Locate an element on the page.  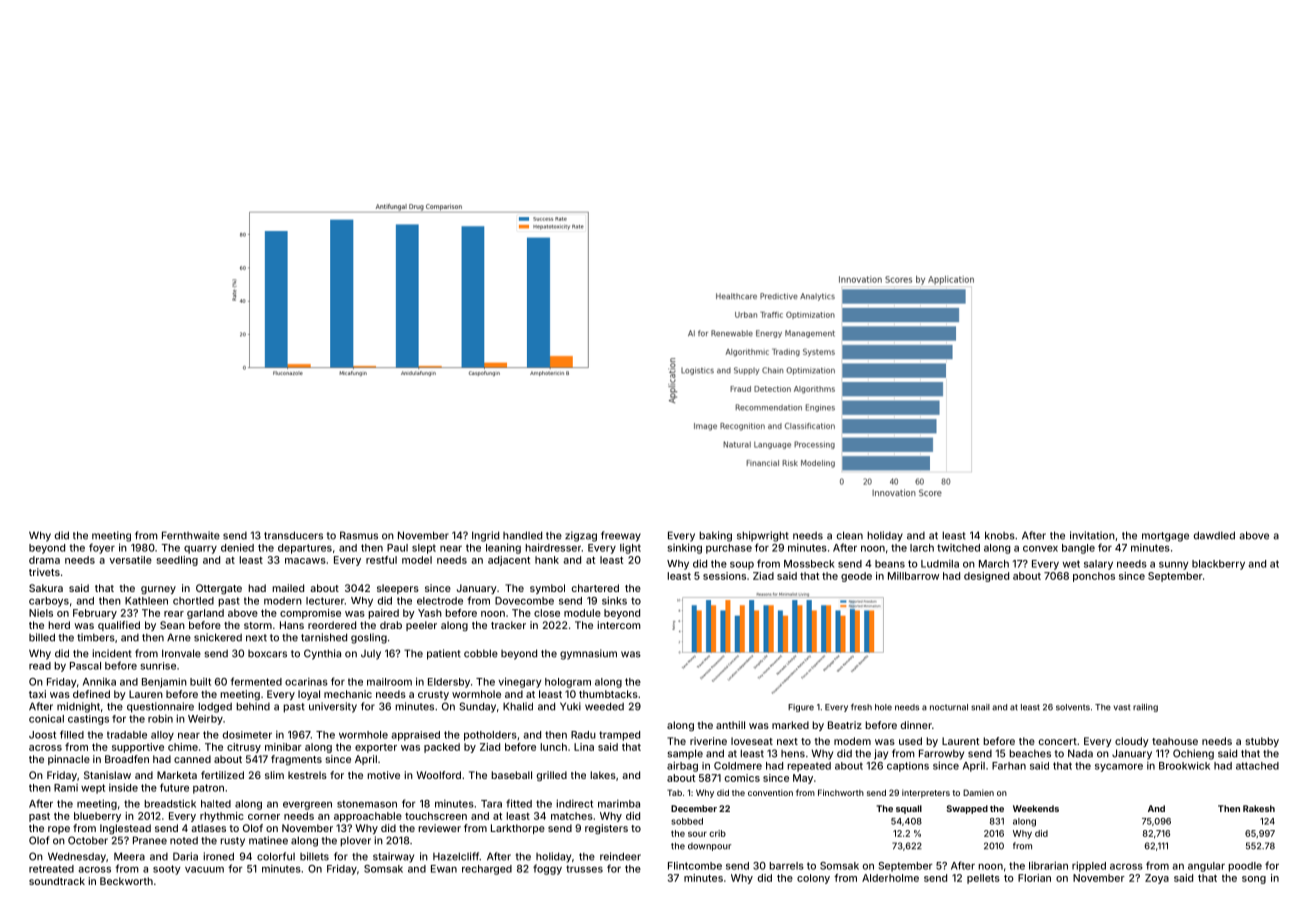
dawdled is located at coordinates (1214, 535).
